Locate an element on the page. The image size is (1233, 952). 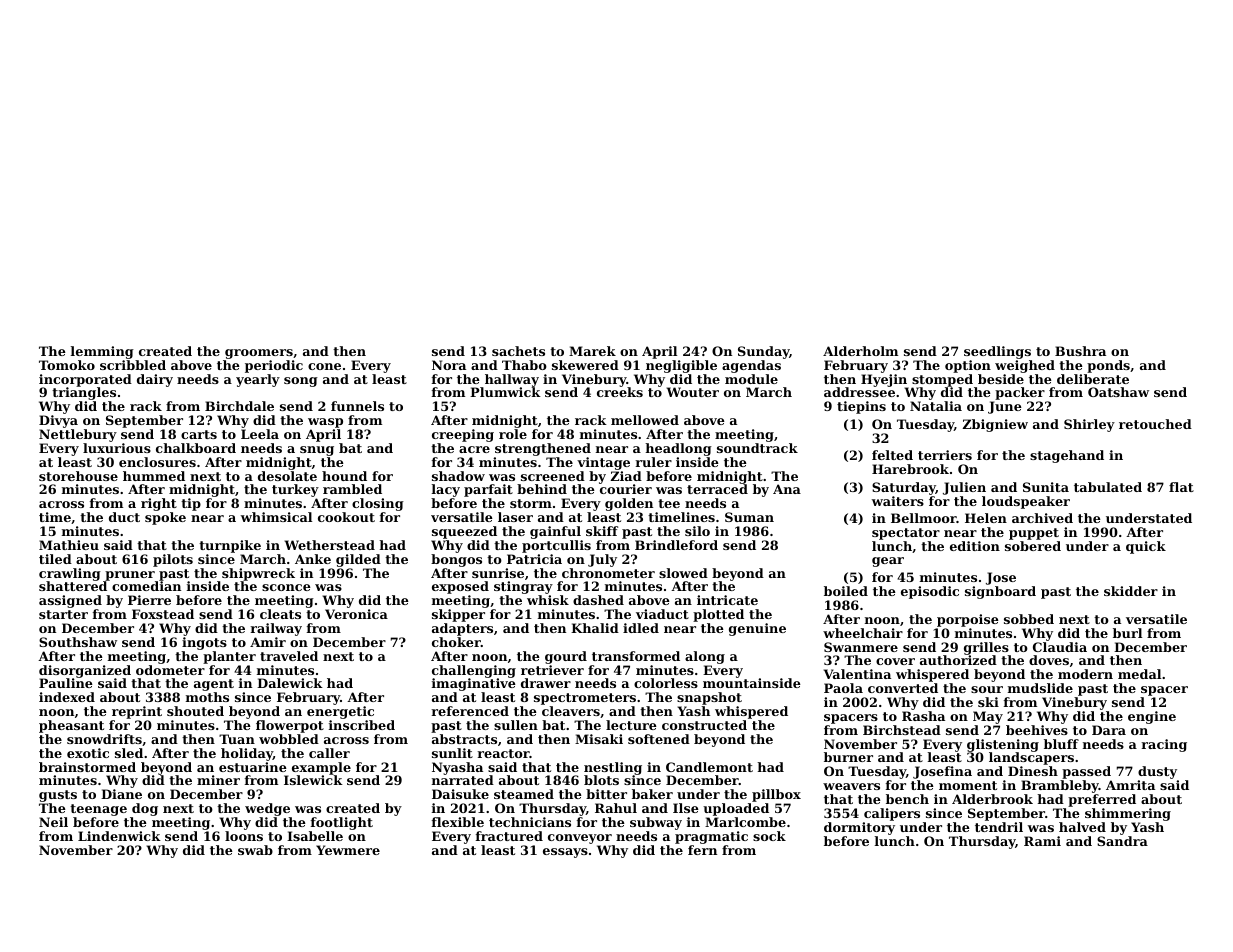
tabulated is located at coordinates (1108, 487).
